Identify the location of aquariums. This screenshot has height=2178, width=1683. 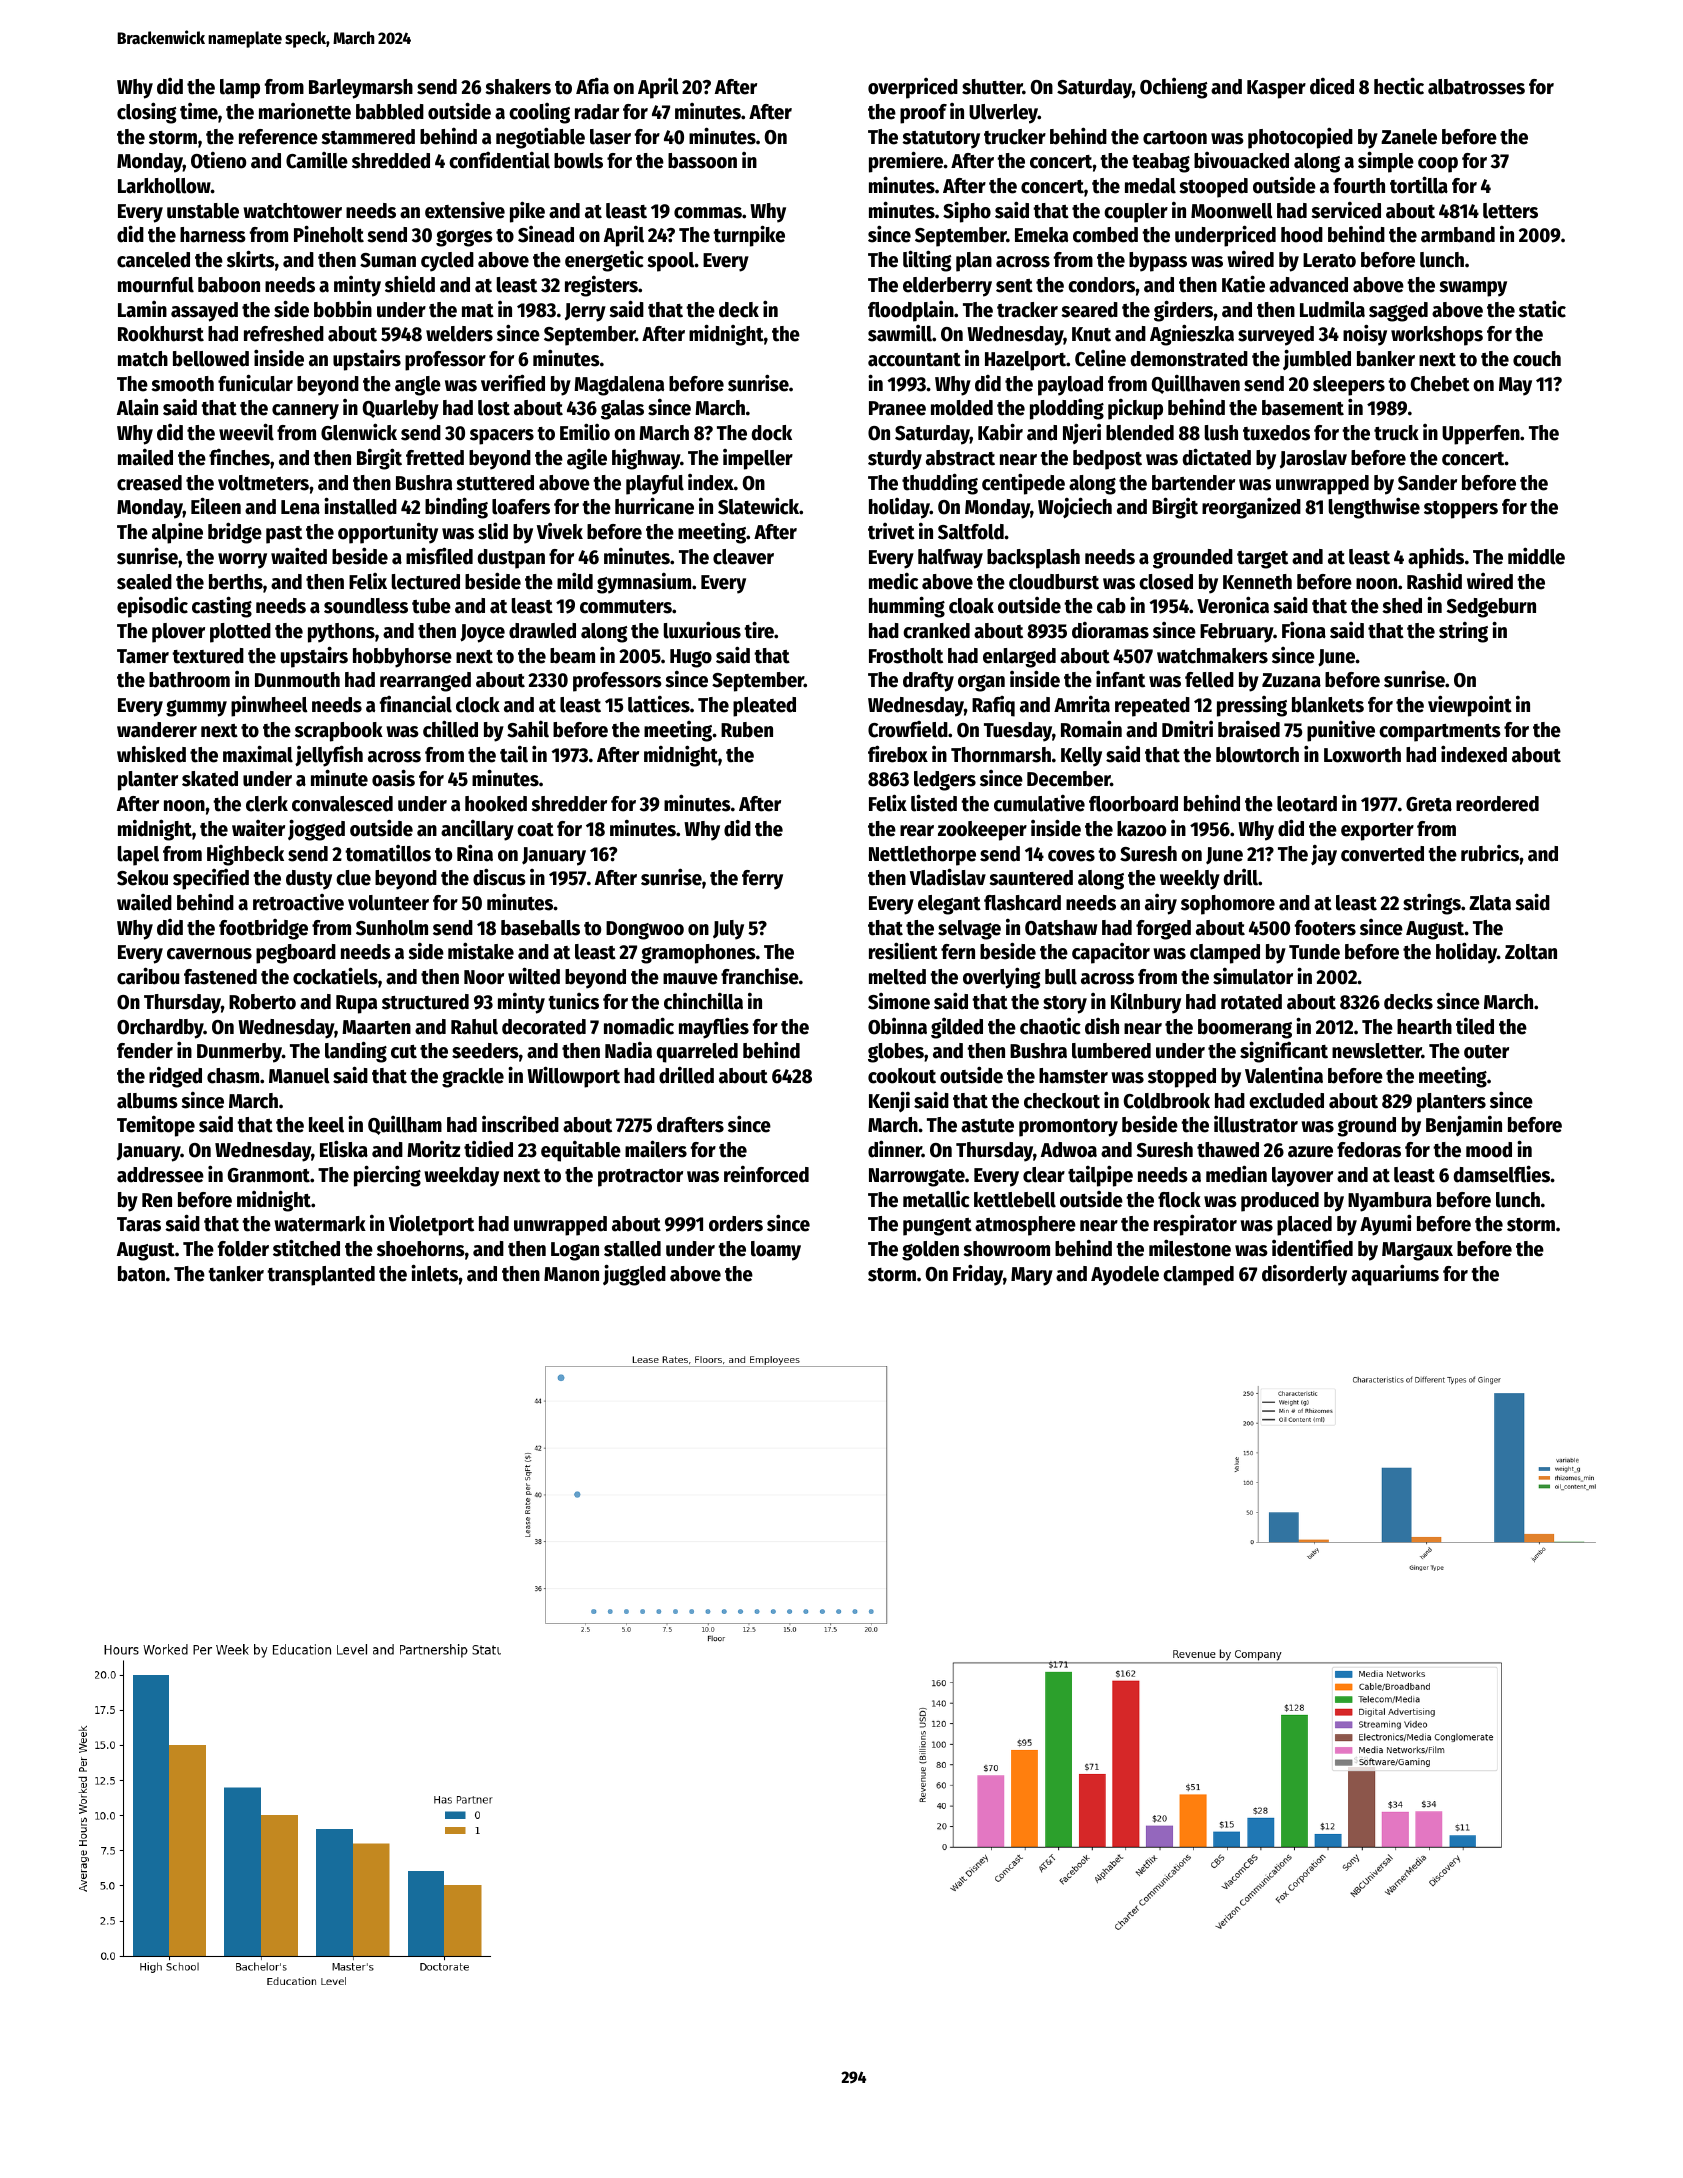
(1395, 1275).
